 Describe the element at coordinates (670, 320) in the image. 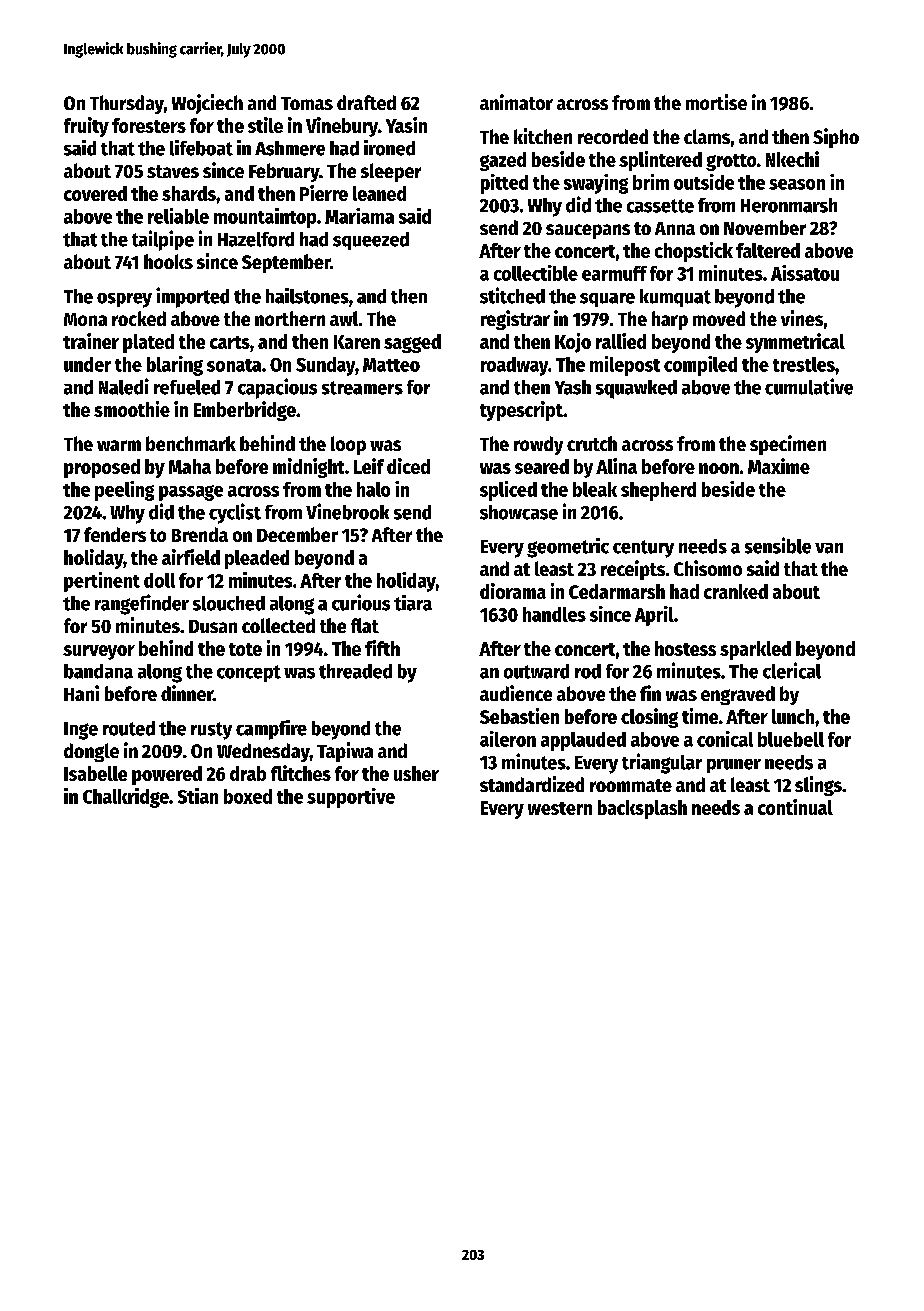

I see `harp` at that location.
